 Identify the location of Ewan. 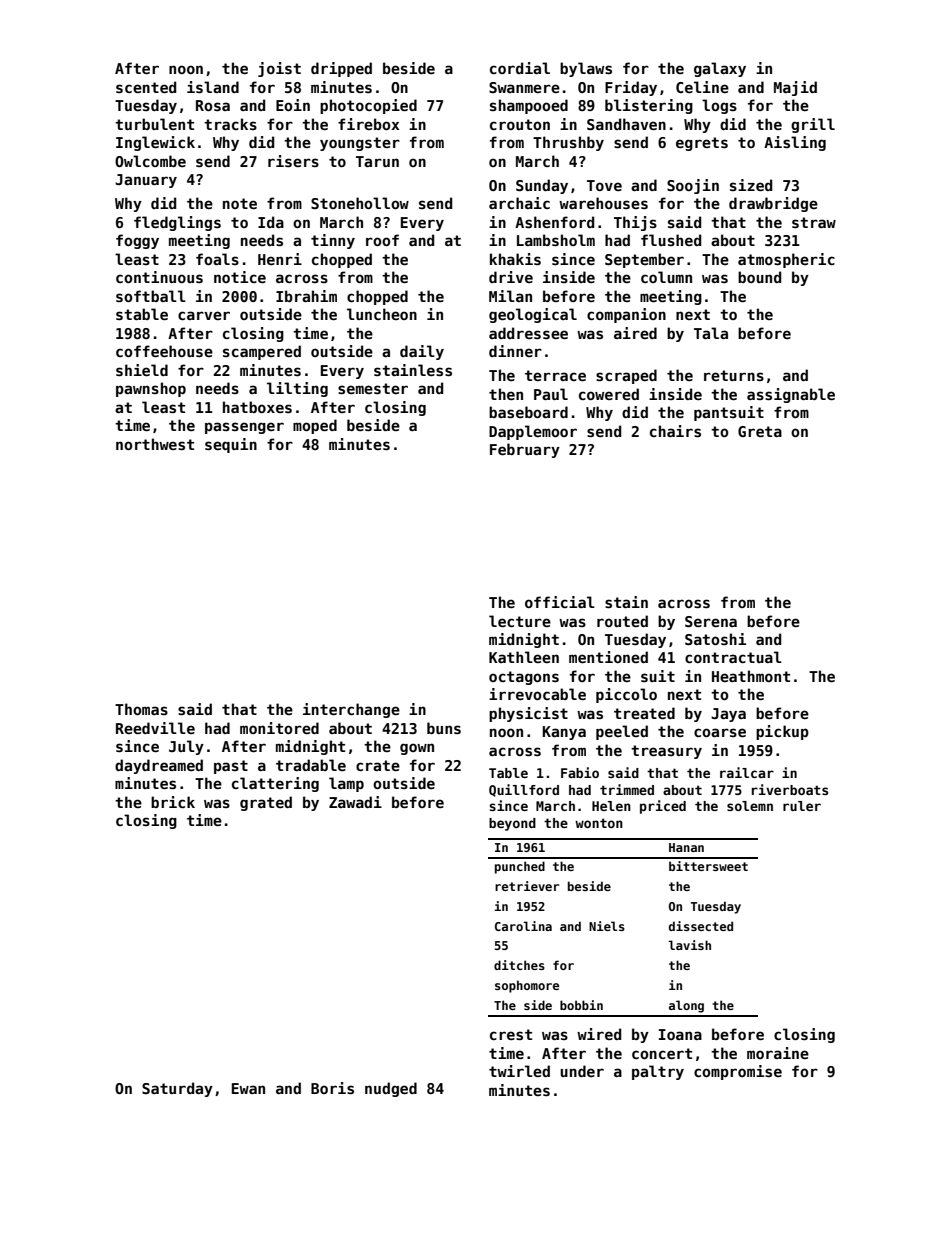
(248, 1088).
